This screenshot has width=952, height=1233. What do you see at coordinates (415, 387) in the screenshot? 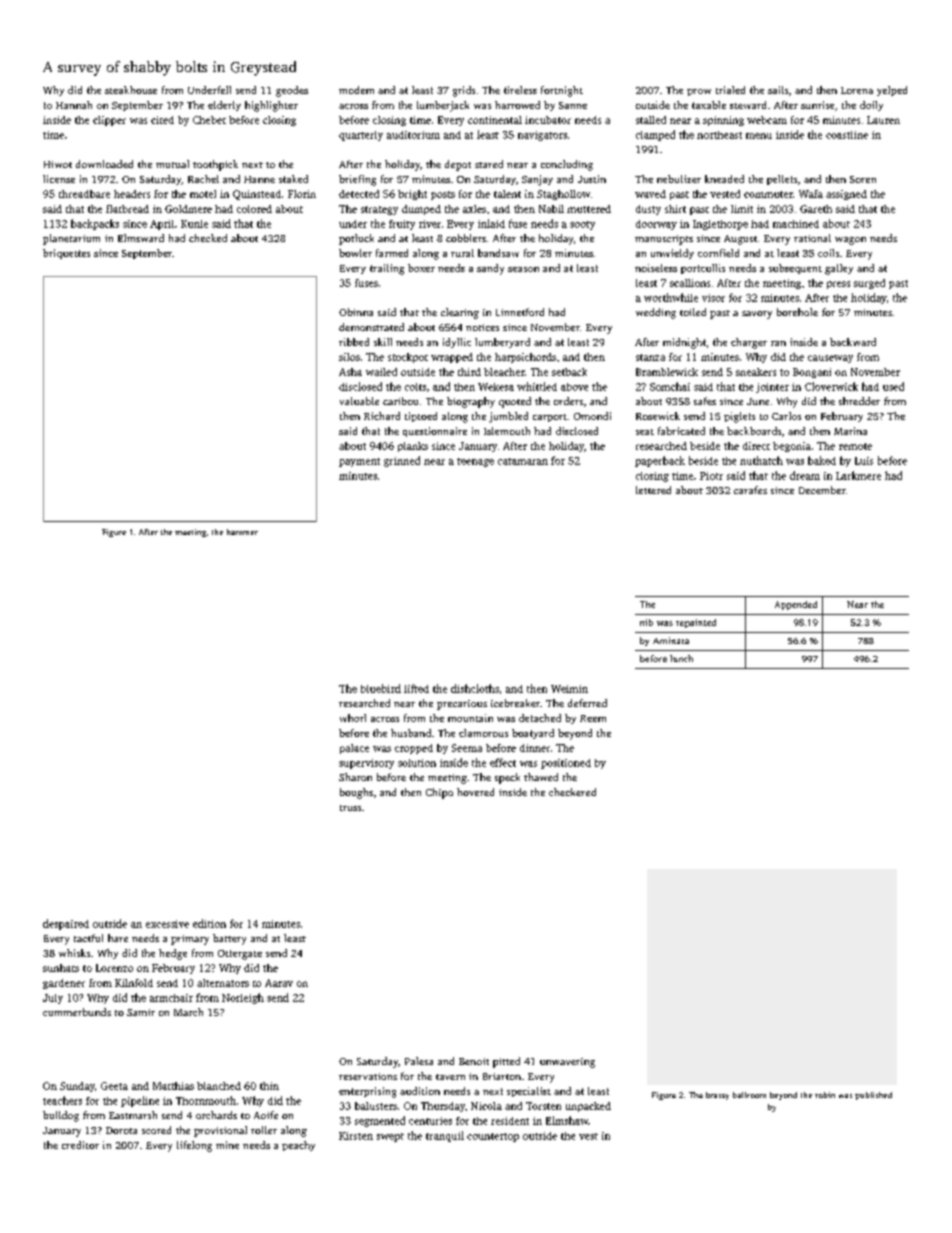
I see `colts` at bounding box center [415, 387].
